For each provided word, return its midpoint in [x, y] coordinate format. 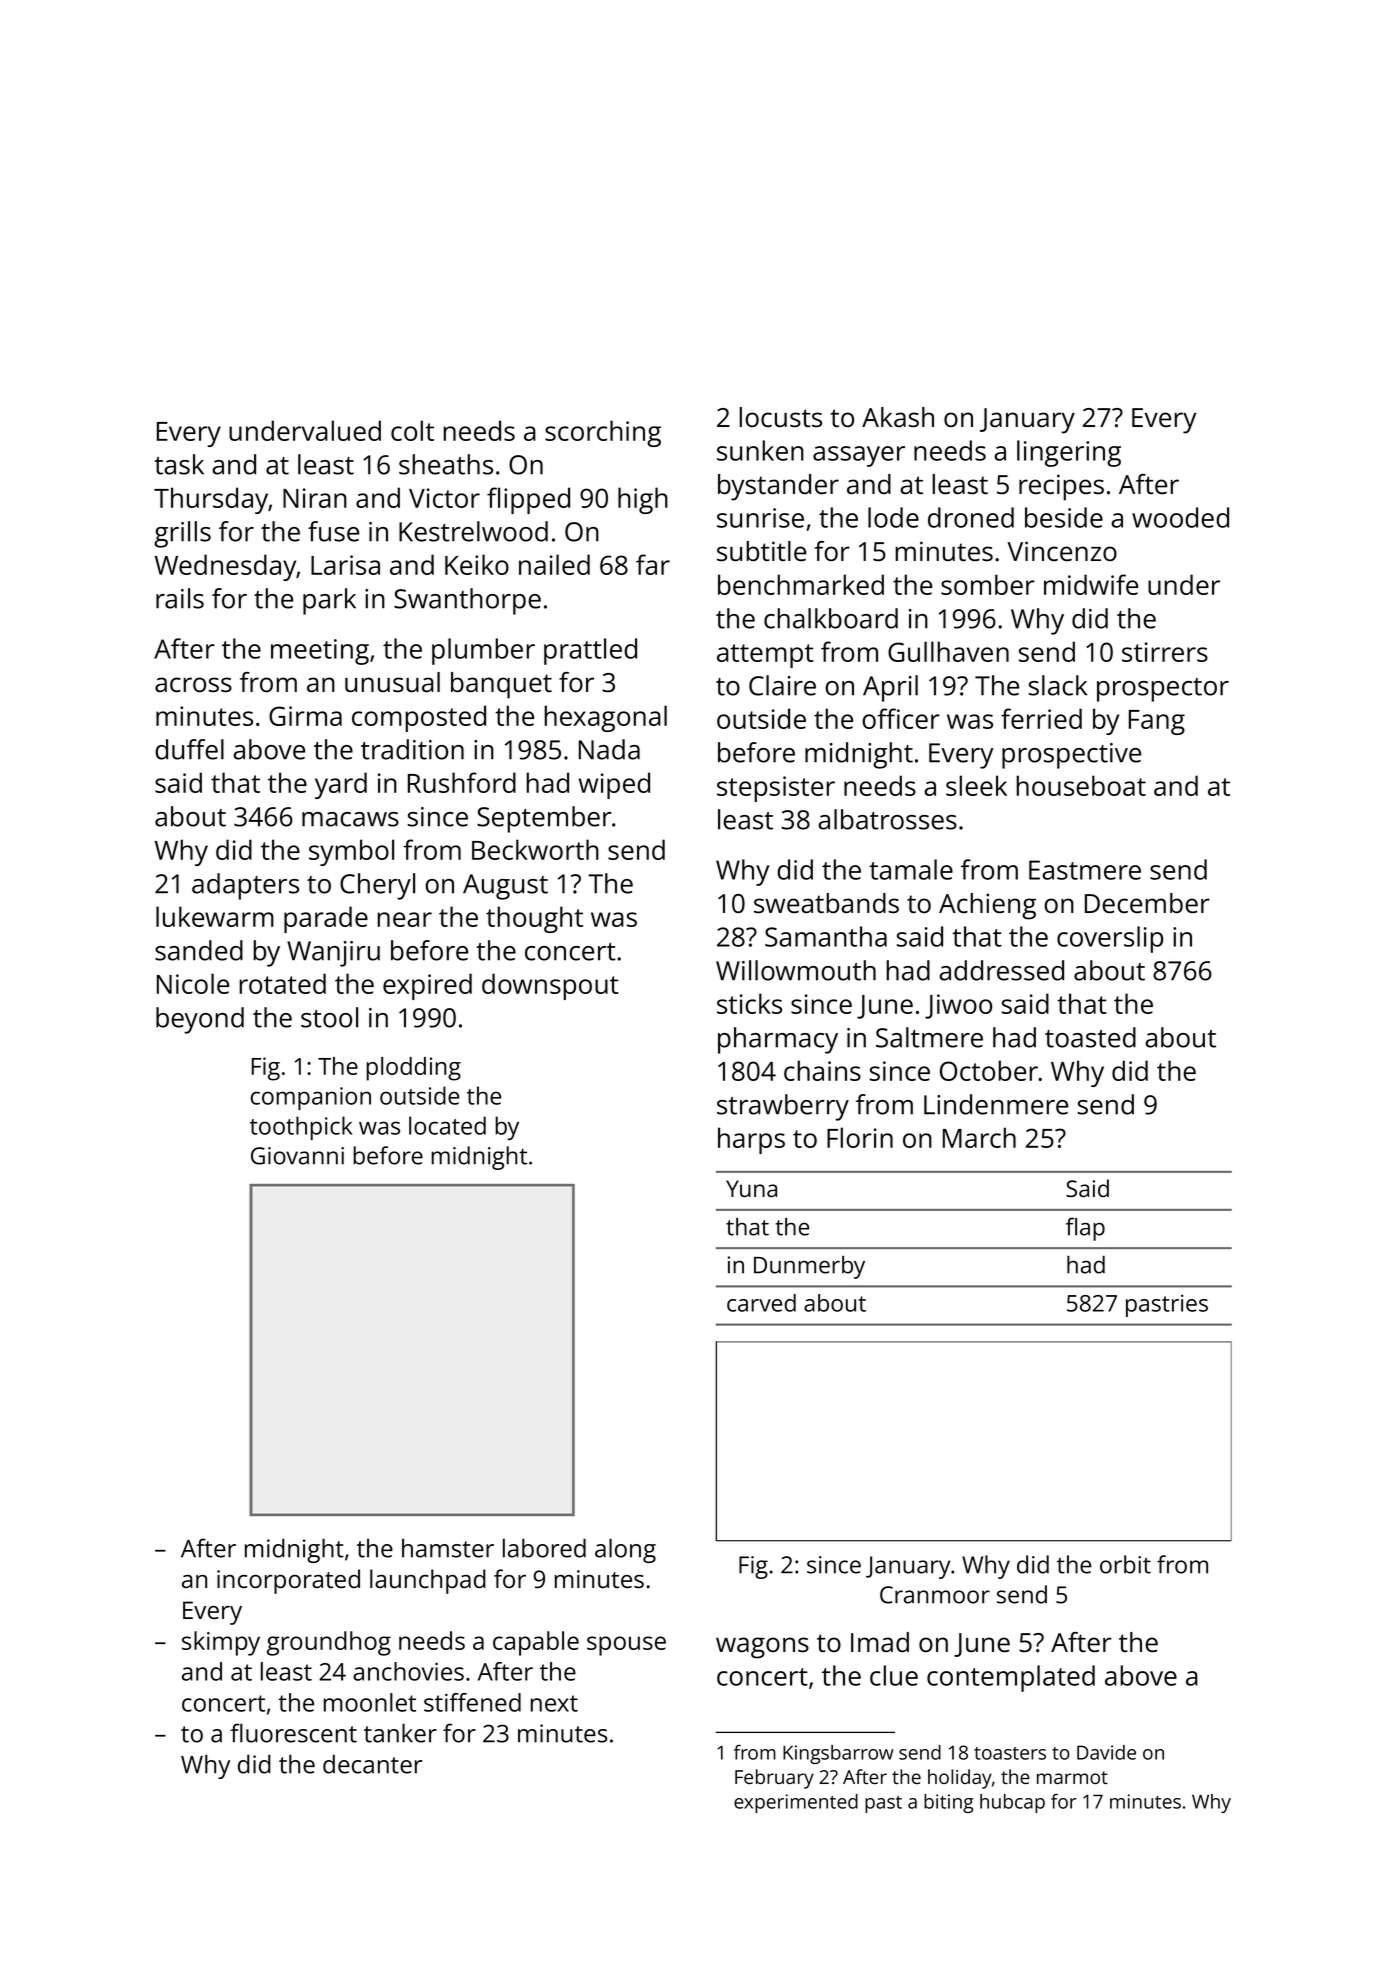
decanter [372, 1764]
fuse [333, 531]
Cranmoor [935, 1595]
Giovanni [297, 1156]
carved [761, 1303]
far [653, 564]
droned [971, 517]
